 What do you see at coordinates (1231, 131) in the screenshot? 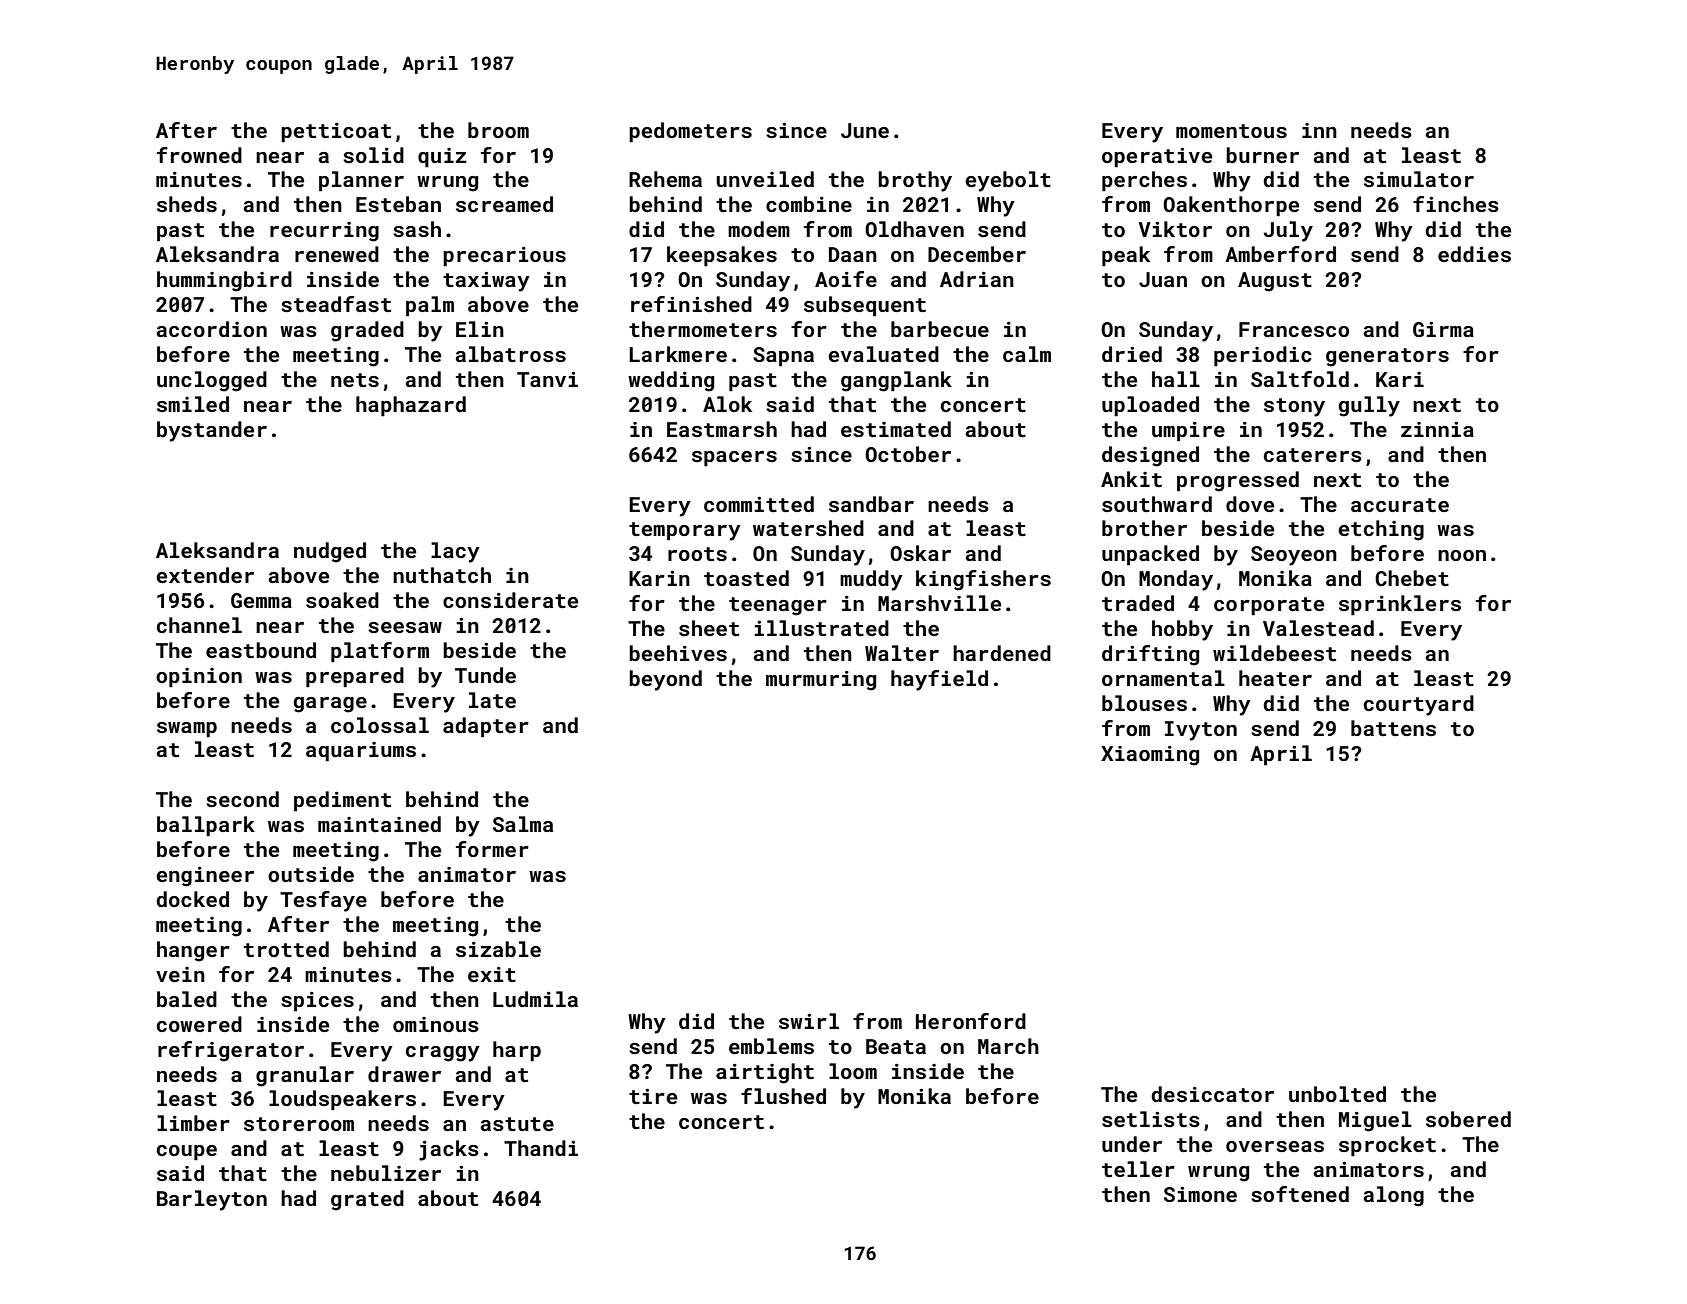
I see `momentous` at bounding box center [1231, 131].
